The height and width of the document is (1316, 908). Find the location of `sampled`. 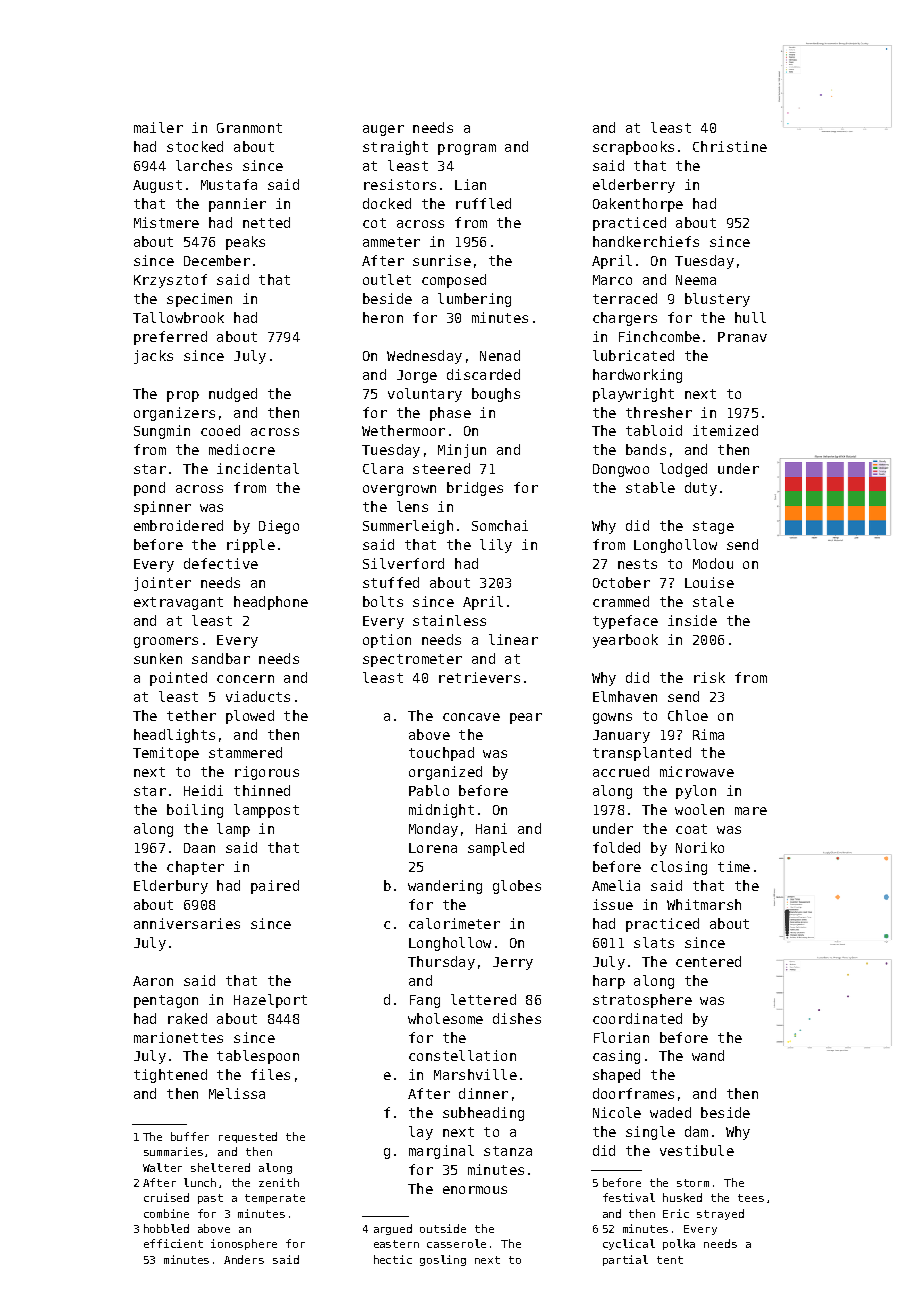

sampled is located at coordinates (496, 849).
